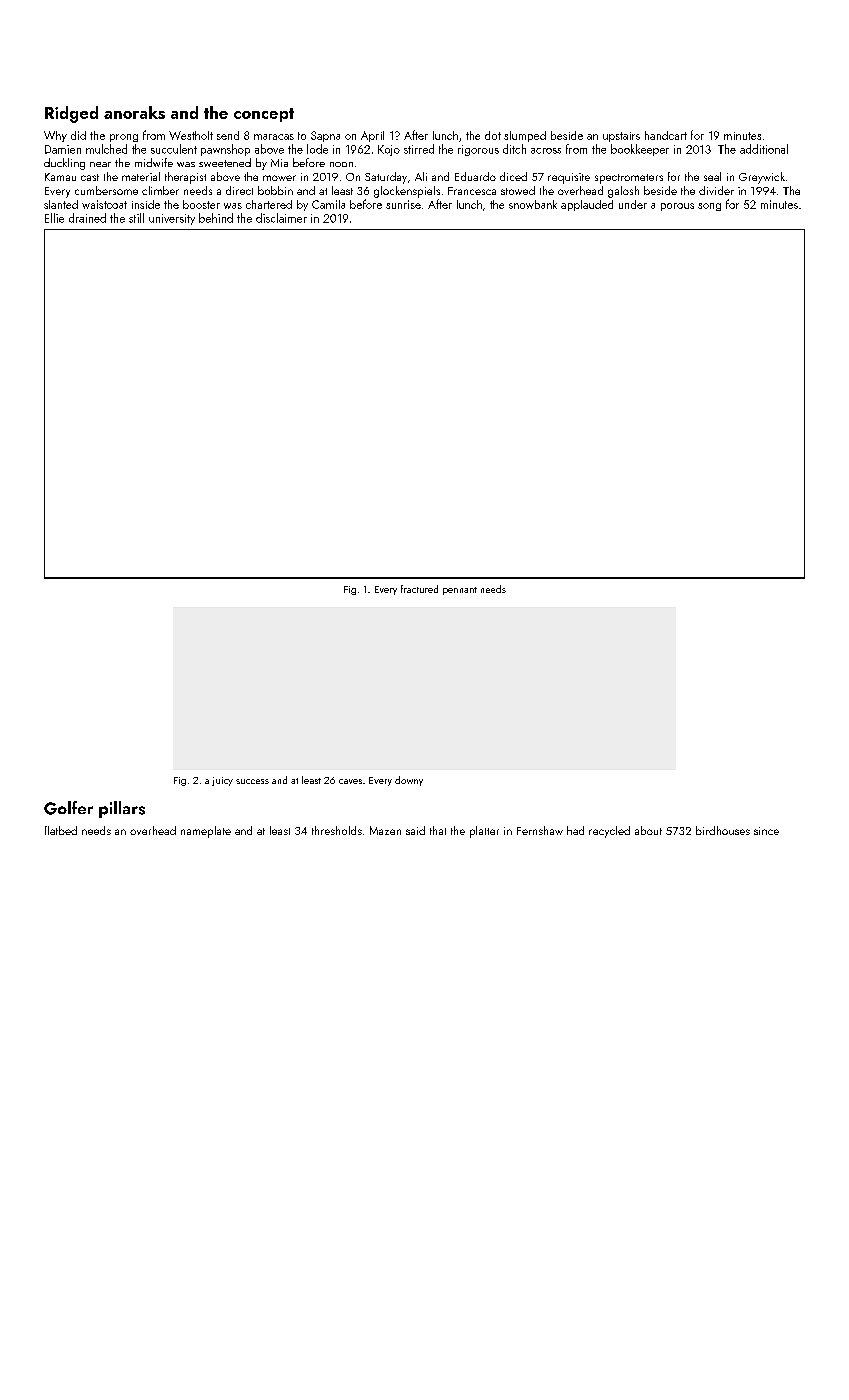 This screenshot has width=849, height=1400. Describe the element at coordinates (206, 832) in the screenshot. I see `nameplate` at that location.
